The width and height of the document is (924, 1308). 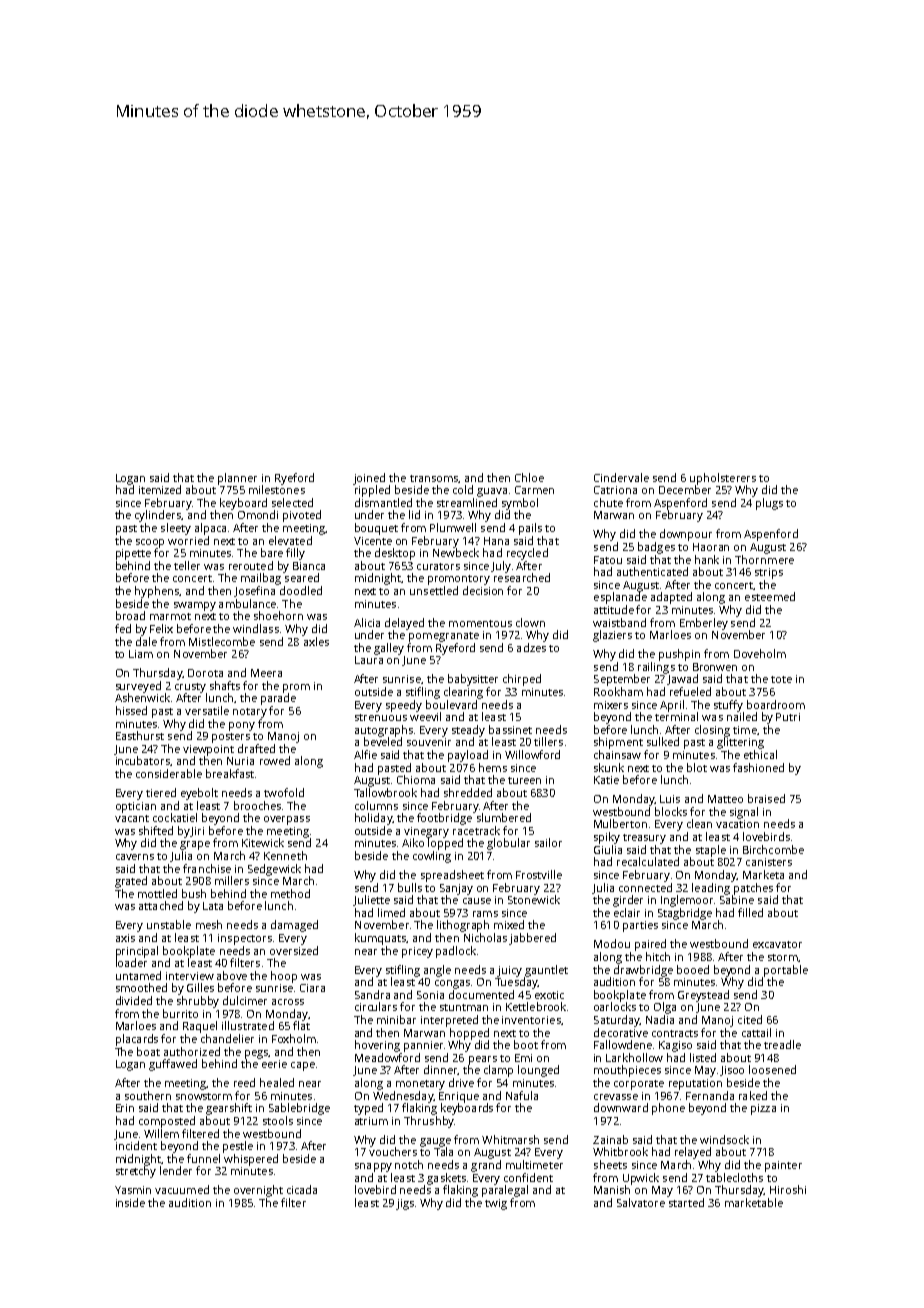 What do you see at coordinates (485, 914) in the document?
I see `rams` at bounding box center [485, 914].
